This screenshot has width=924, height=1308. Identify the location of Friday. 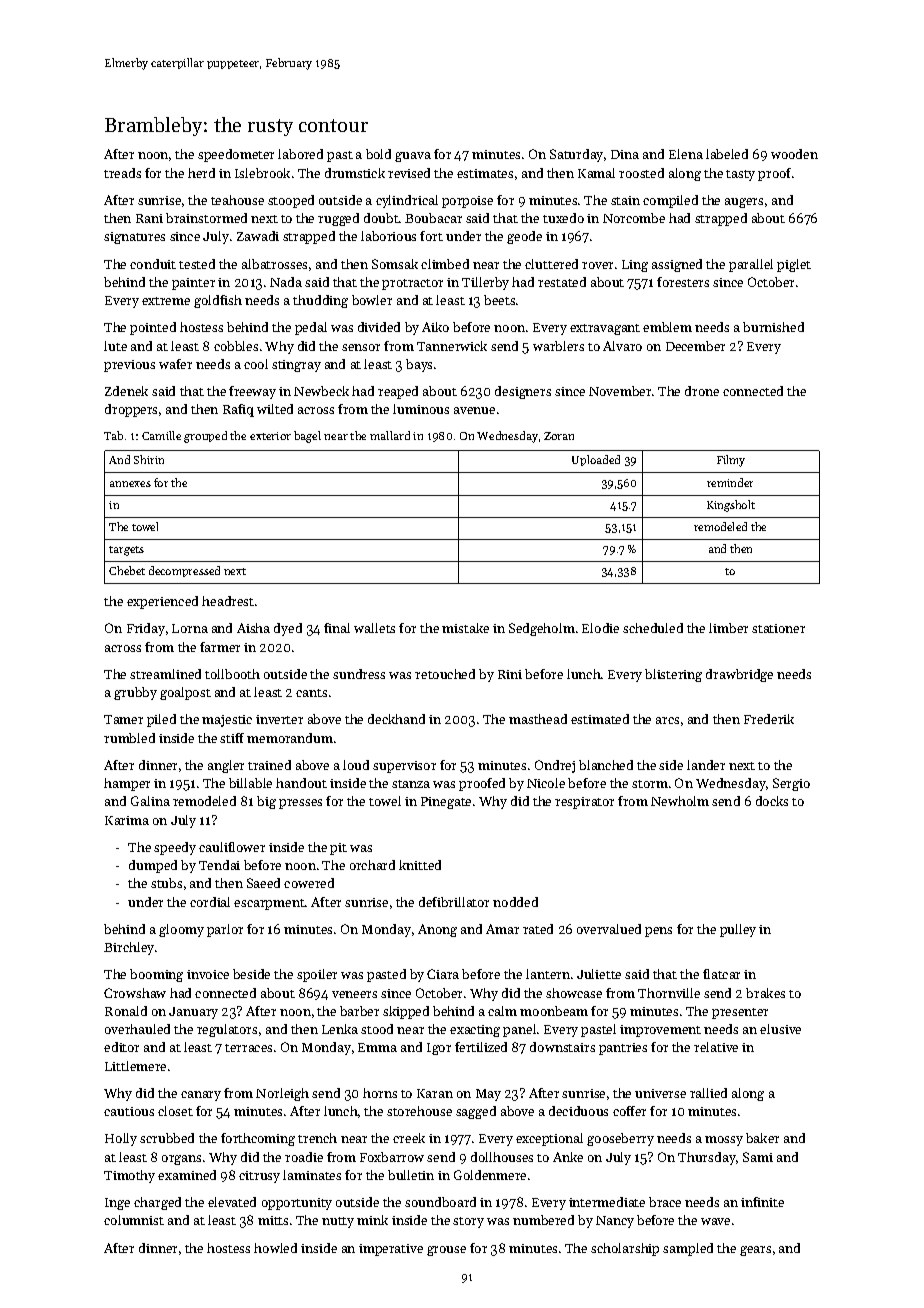
(146, 629).
